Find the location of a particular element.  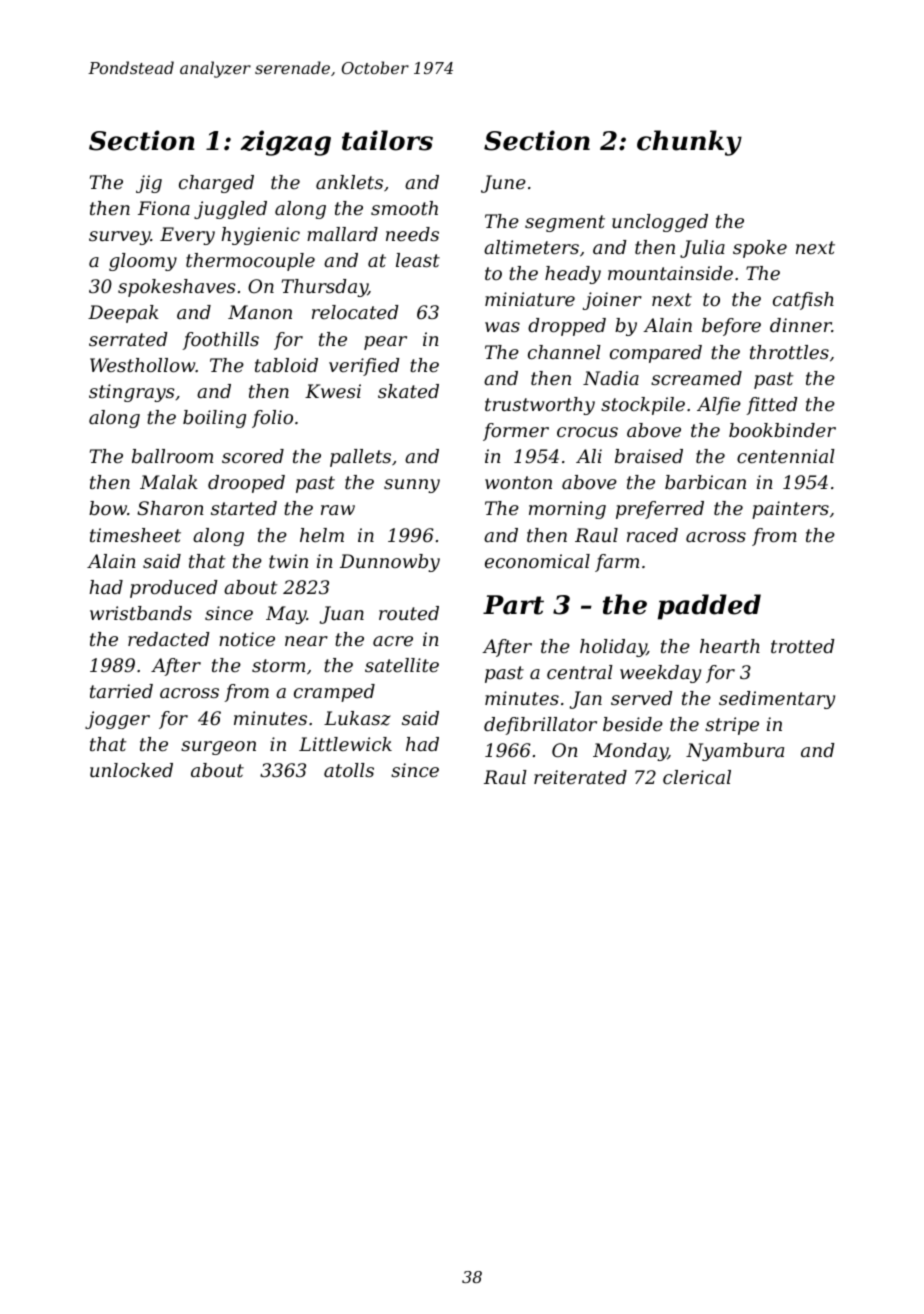

surgeon is located at coordinates (218, 748).
